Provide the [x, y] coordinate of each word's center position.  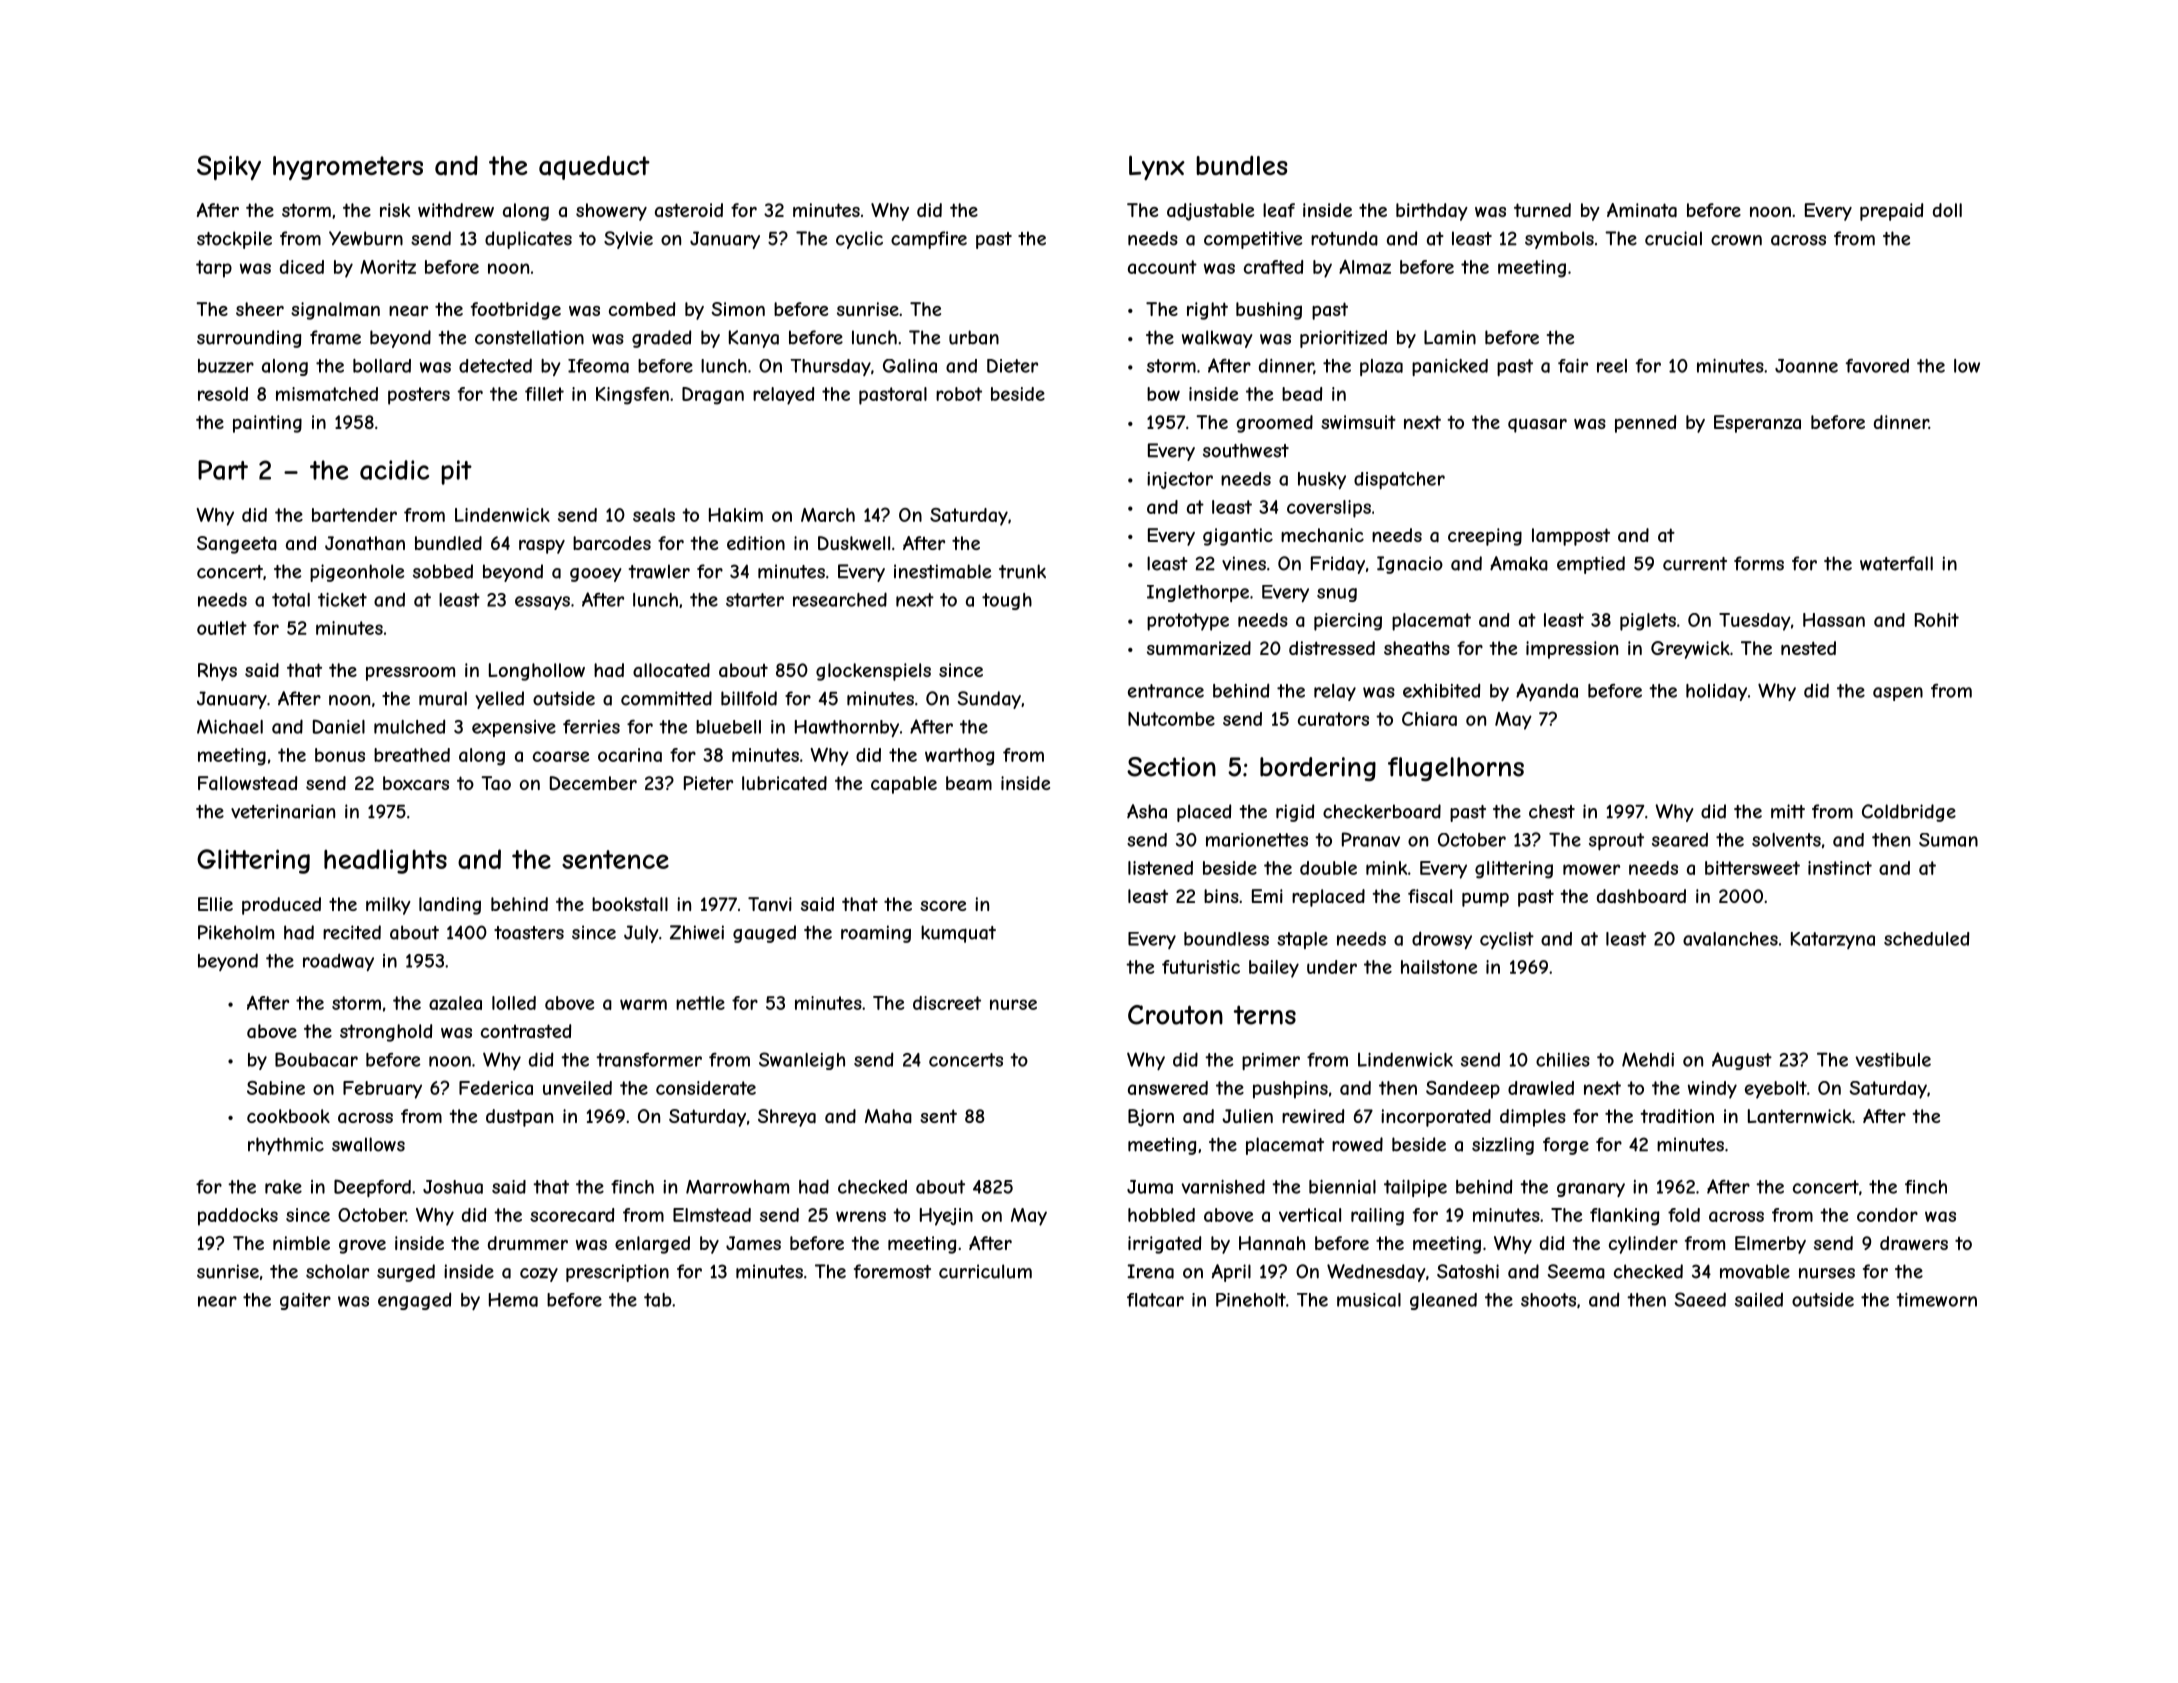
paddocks [238, 1217]
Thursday [830, 367]
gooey [596, 575]
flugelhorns [1456, 769]
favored [1877, 366]
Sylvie [628, 240]
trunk [1022, 571]
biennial [1342, 1187]
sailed [1759, 1300]
